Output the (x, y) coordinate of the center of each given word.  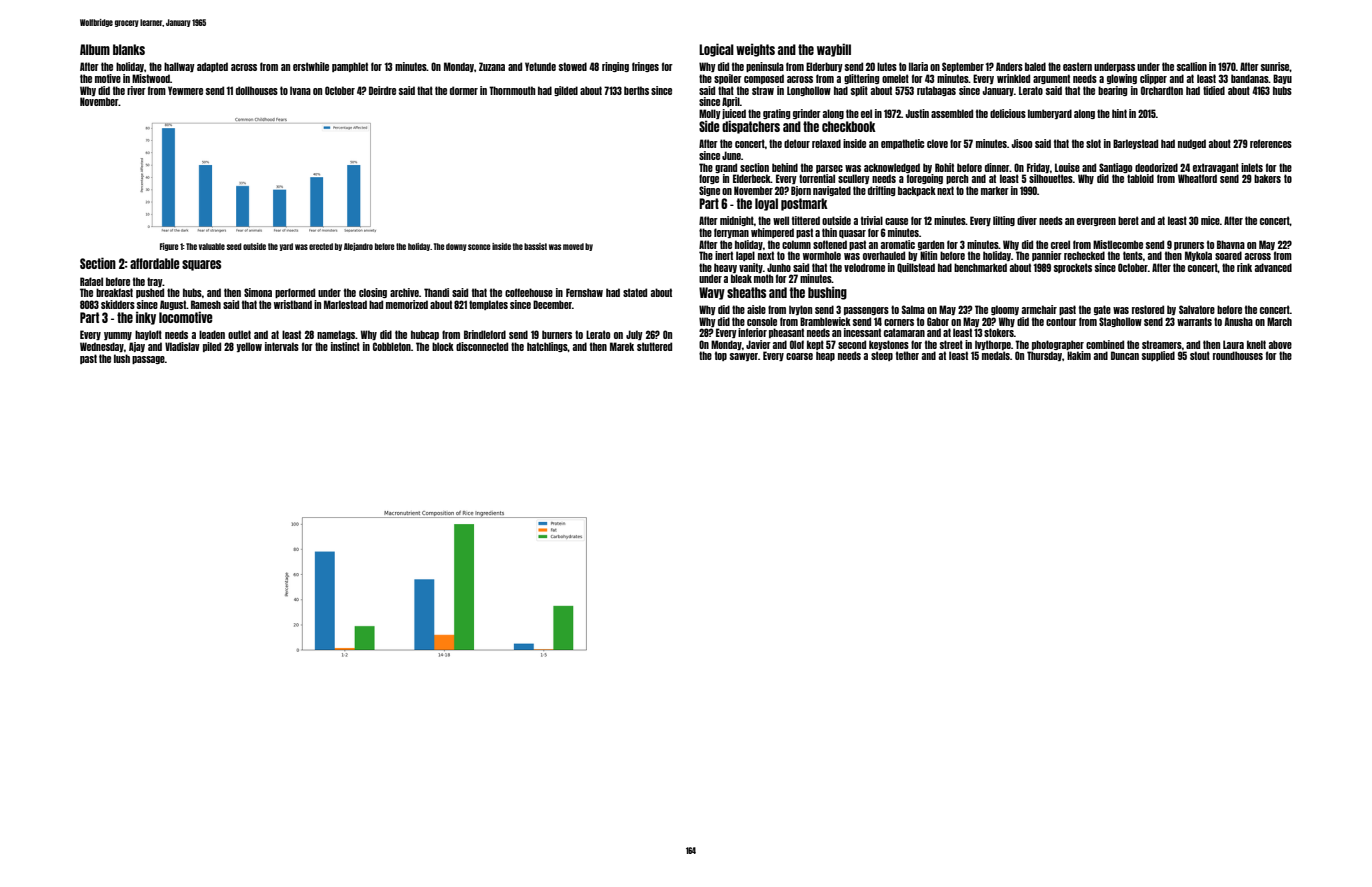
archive (404, 292)
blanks (129, 49)
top (721, 356)
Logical (716, 50)
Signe (709, 191)
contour (1061, 321)
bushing (827, 293)
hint (1119, 113)
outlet (239, 334)
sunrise (1275, 66)
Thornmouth (512, 90)
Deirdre (382, 90)
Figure (169, 247)
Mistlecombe (1118, 244)
